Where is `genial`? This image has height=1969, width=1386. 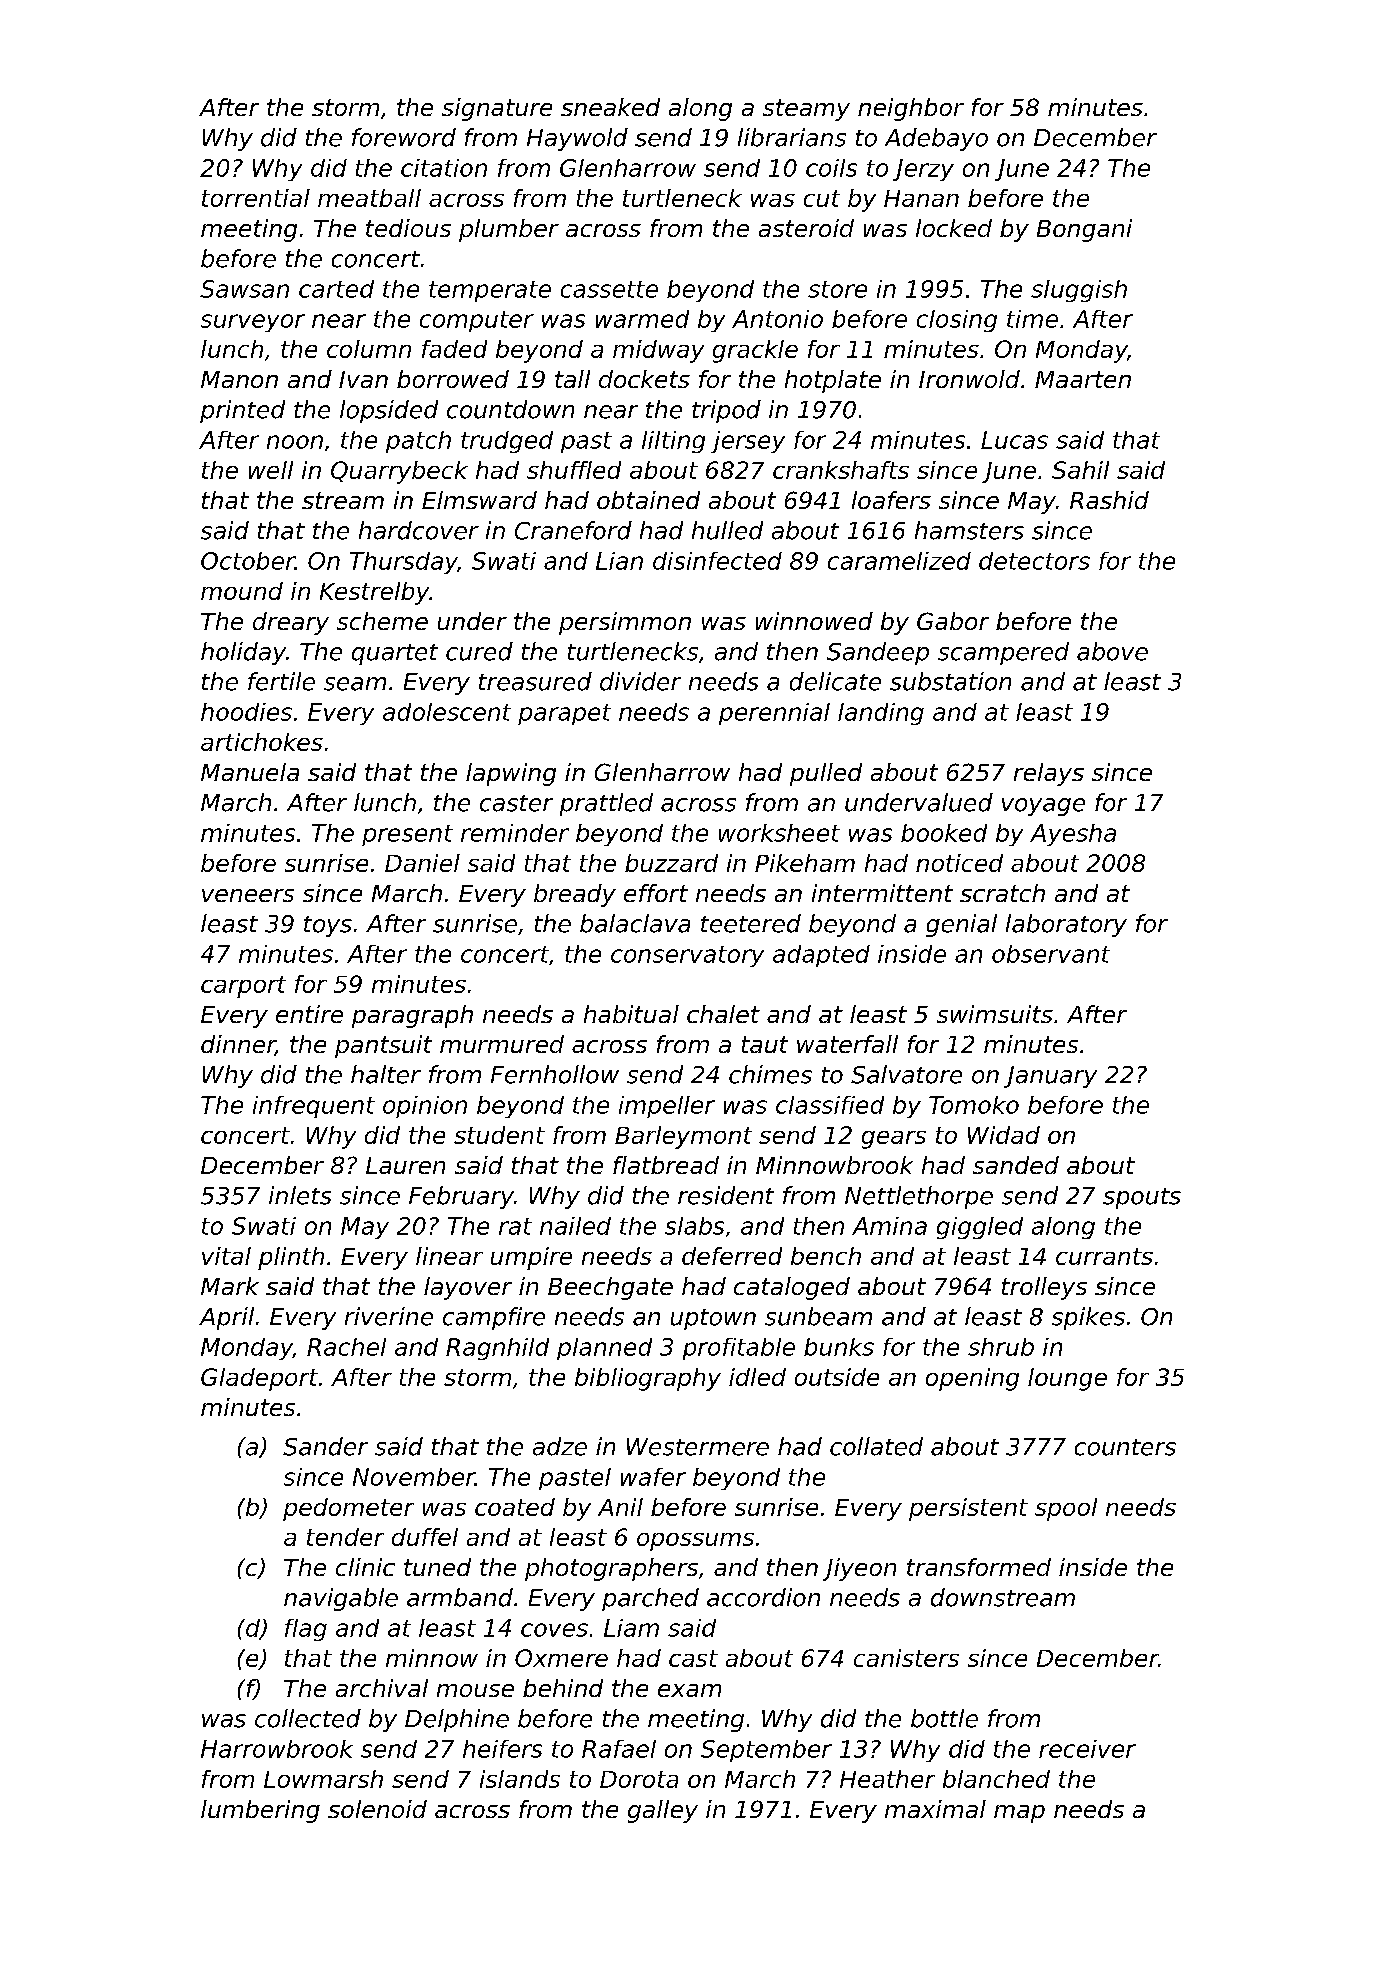 genial is located at coordinates (961, 925).
